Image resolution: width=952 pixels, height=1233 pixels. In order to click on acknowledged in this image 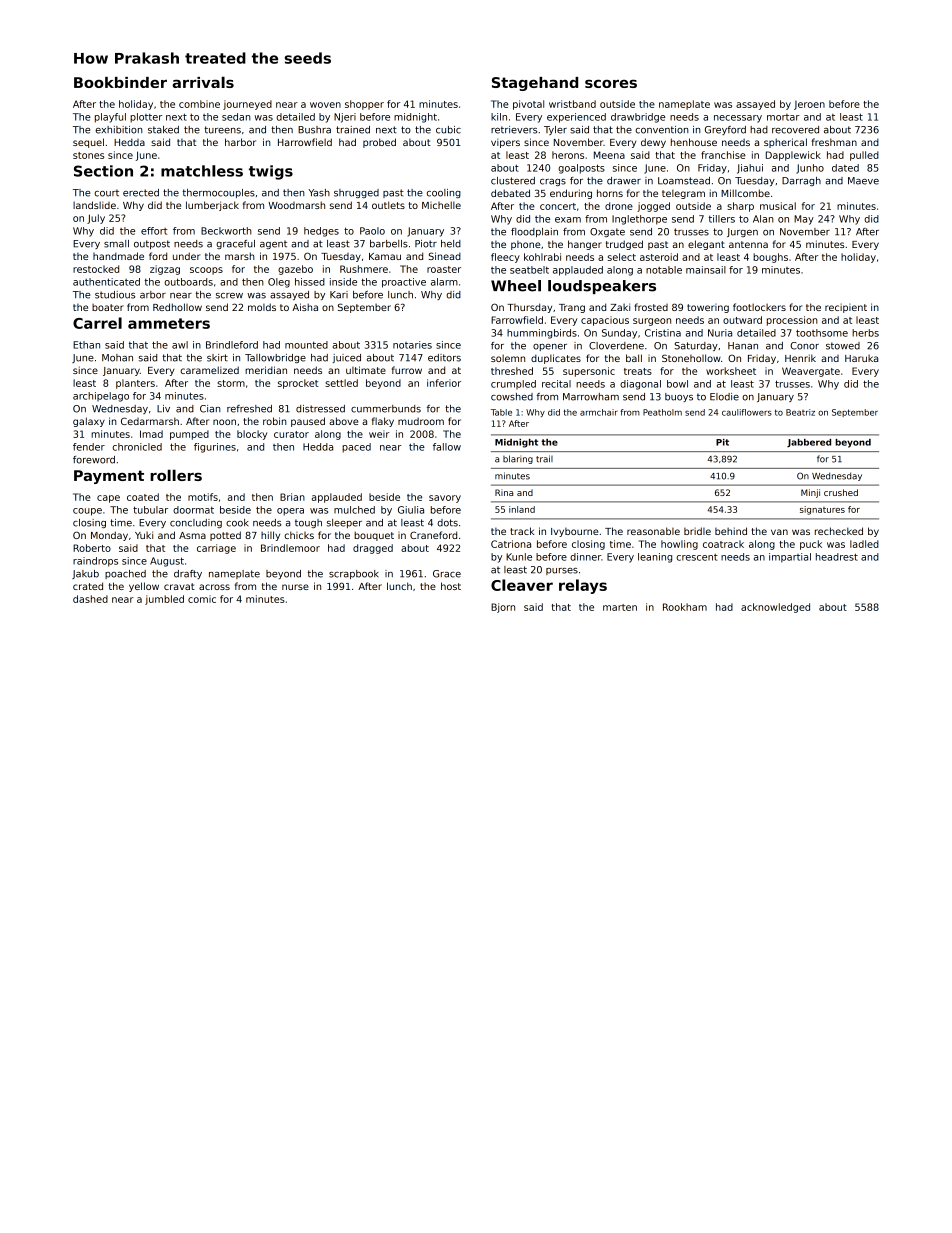, I will do `click(775, 608)`.
